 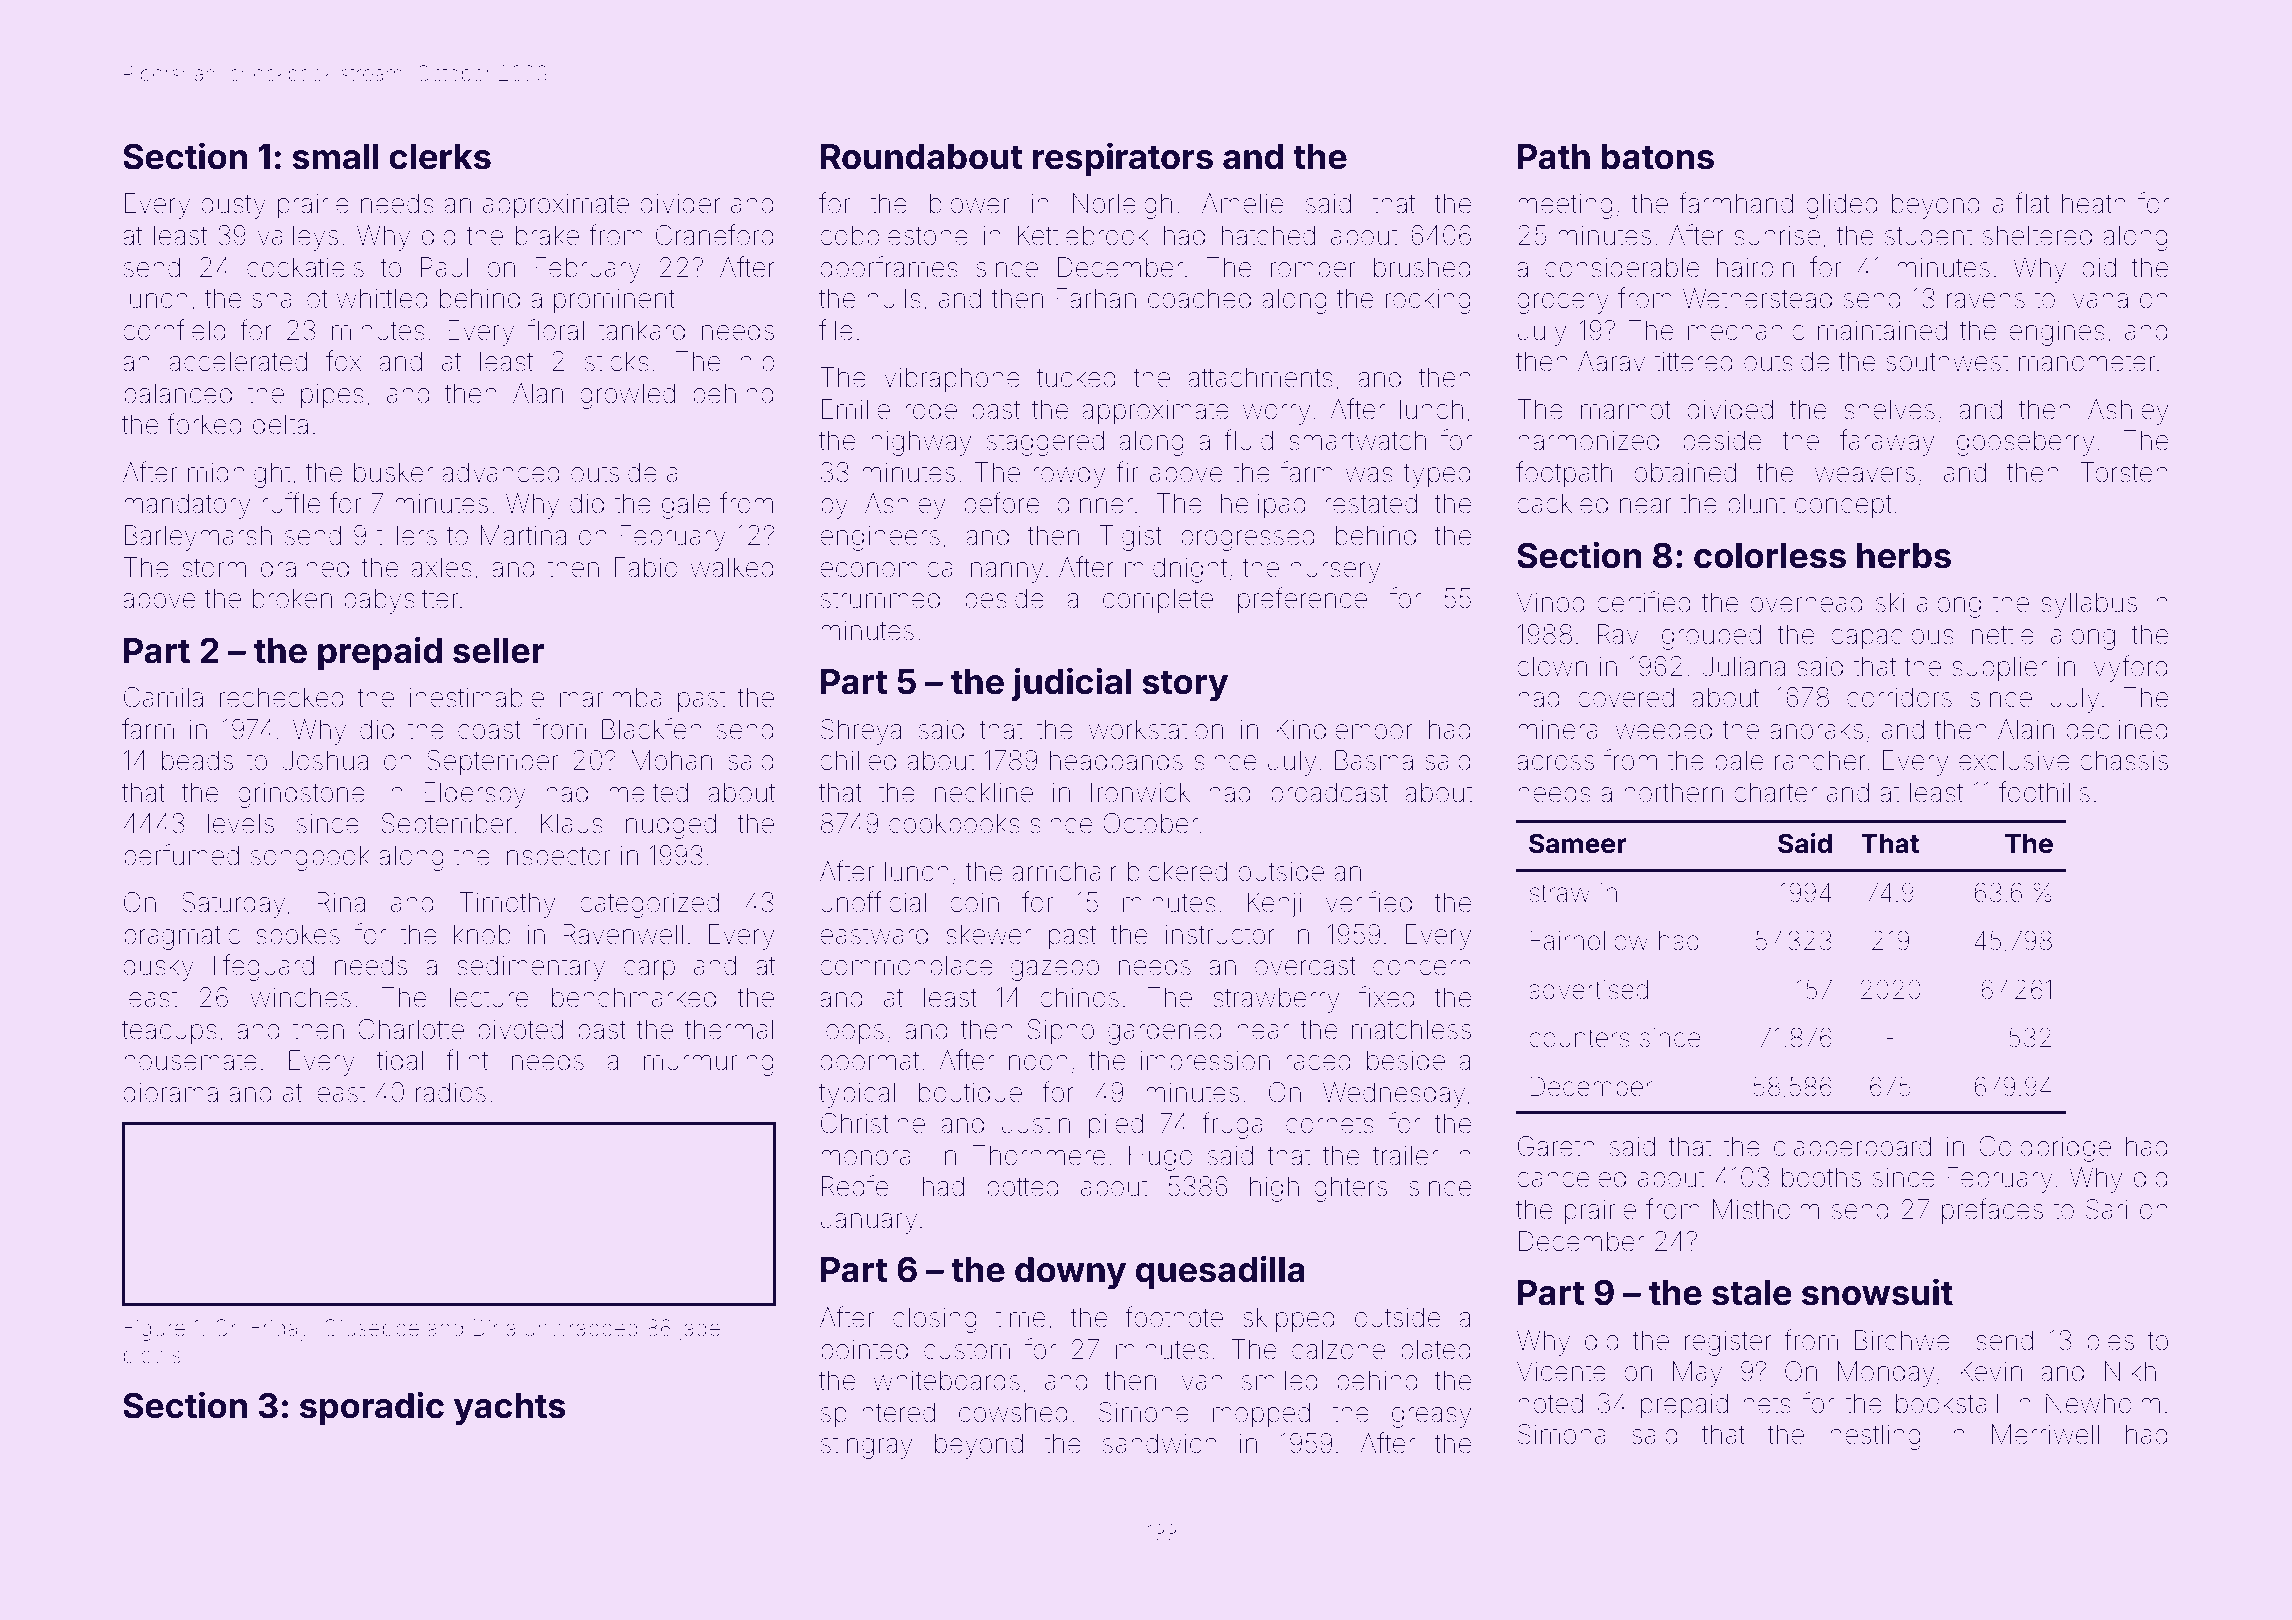 What do you see at coordinates (1562, 1434) in the document?
I see `Simona` at bounding box center [1562, 1434].
